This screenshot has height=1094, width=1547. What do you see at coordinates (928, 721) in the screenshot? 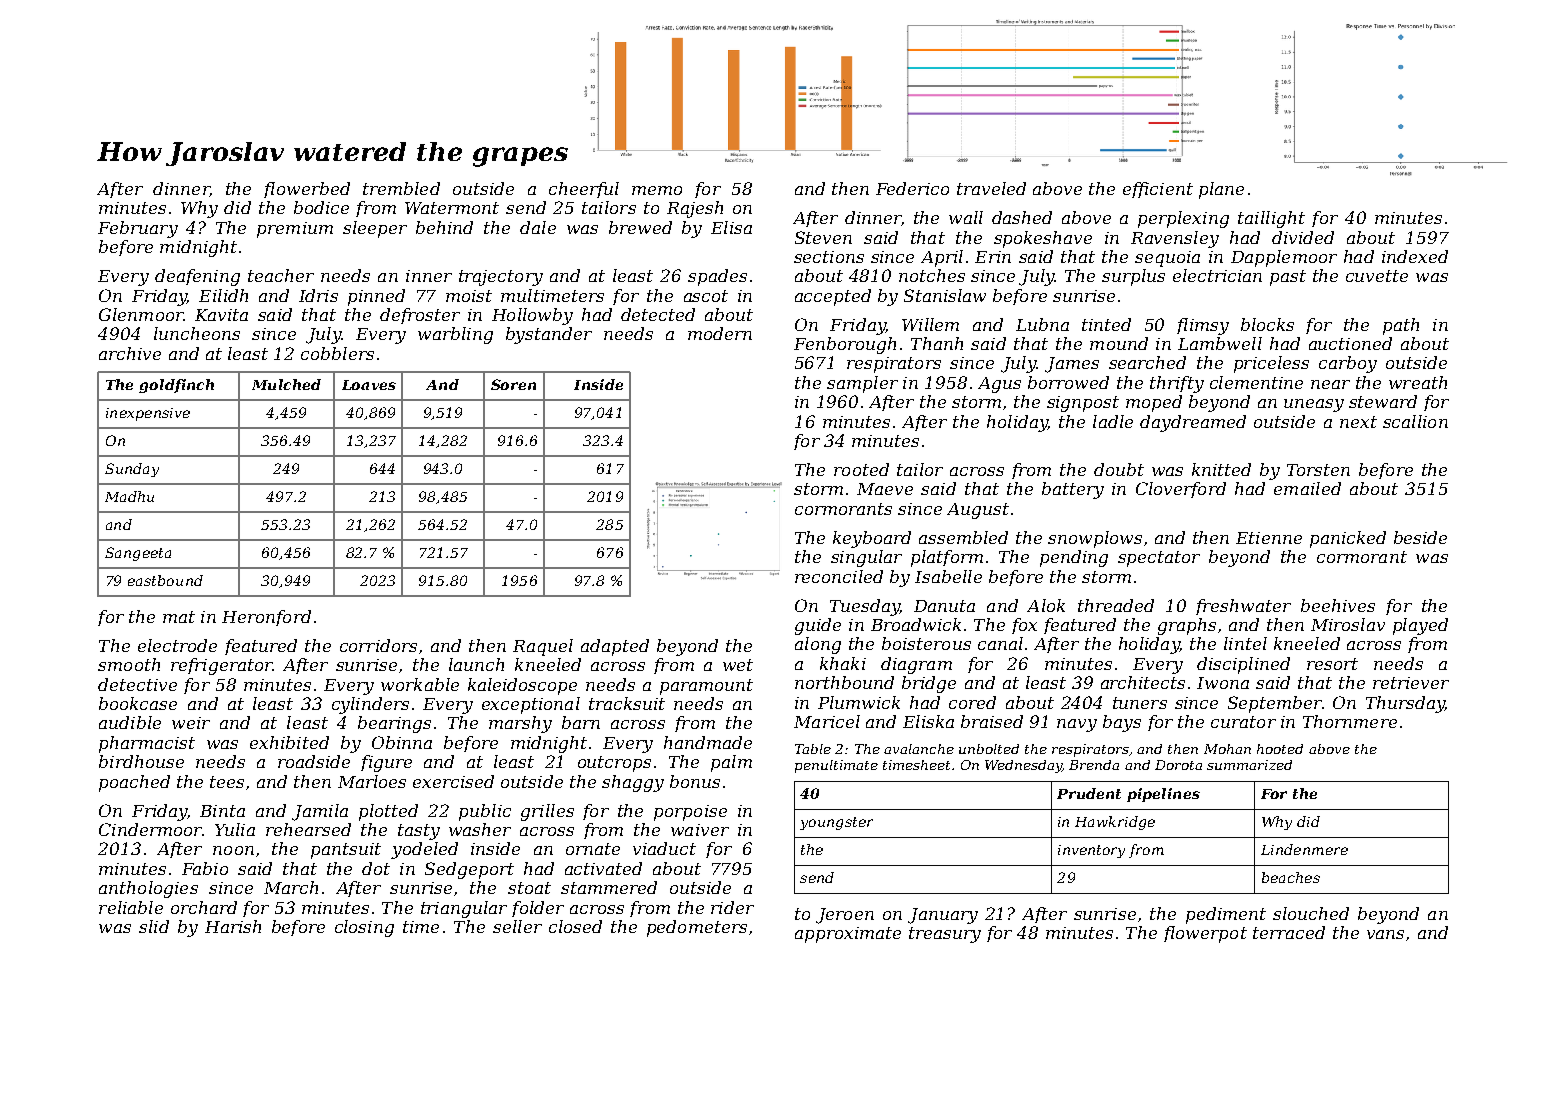
I see `Eliska` at bounding box center [928, 721].
